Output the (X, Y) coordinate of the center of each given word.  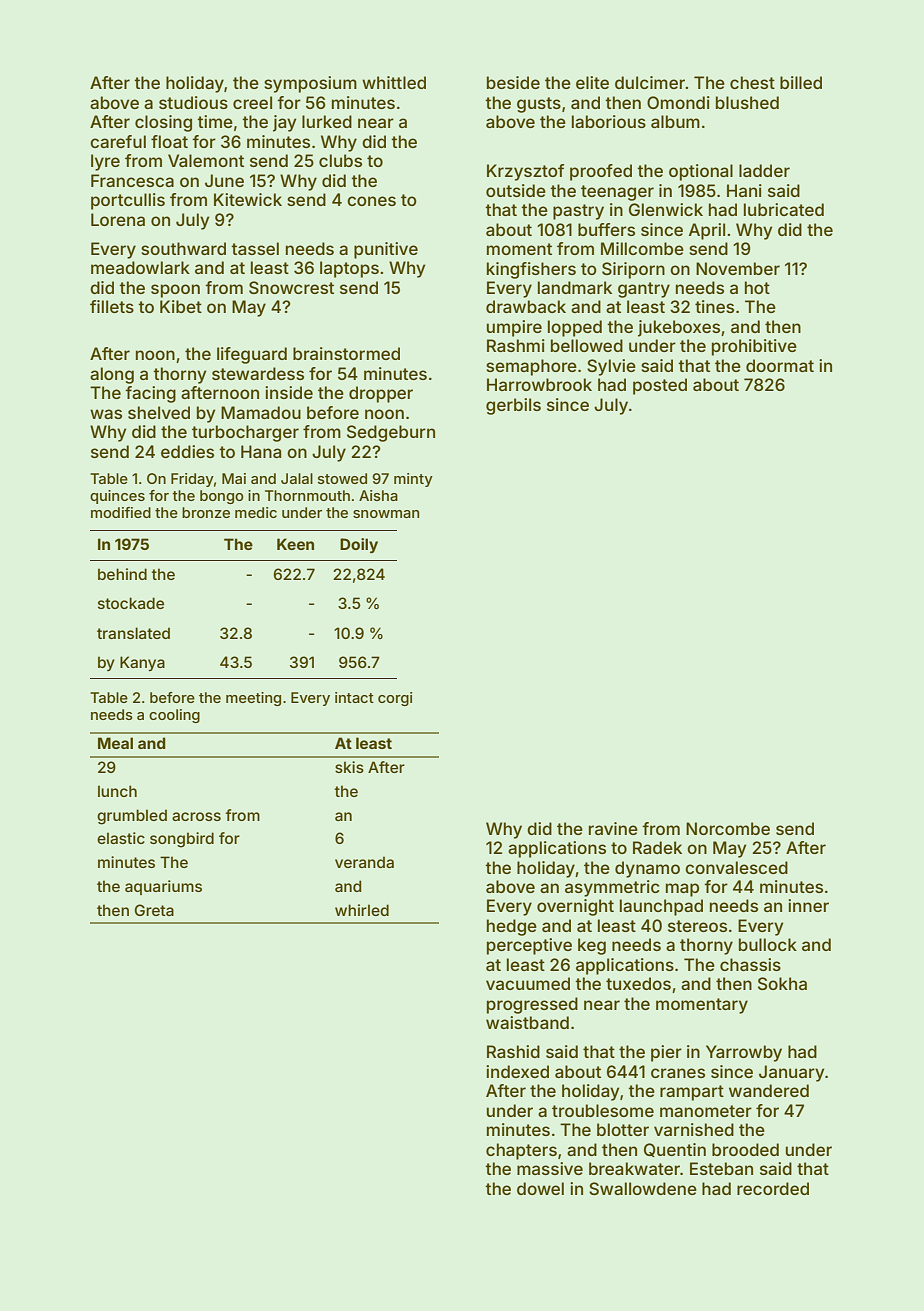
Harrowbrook (539, 384)
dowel (540, 1188)
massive (550, 1168)
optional (701, 172)
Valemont (206, 160)
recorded (773, 1188)
